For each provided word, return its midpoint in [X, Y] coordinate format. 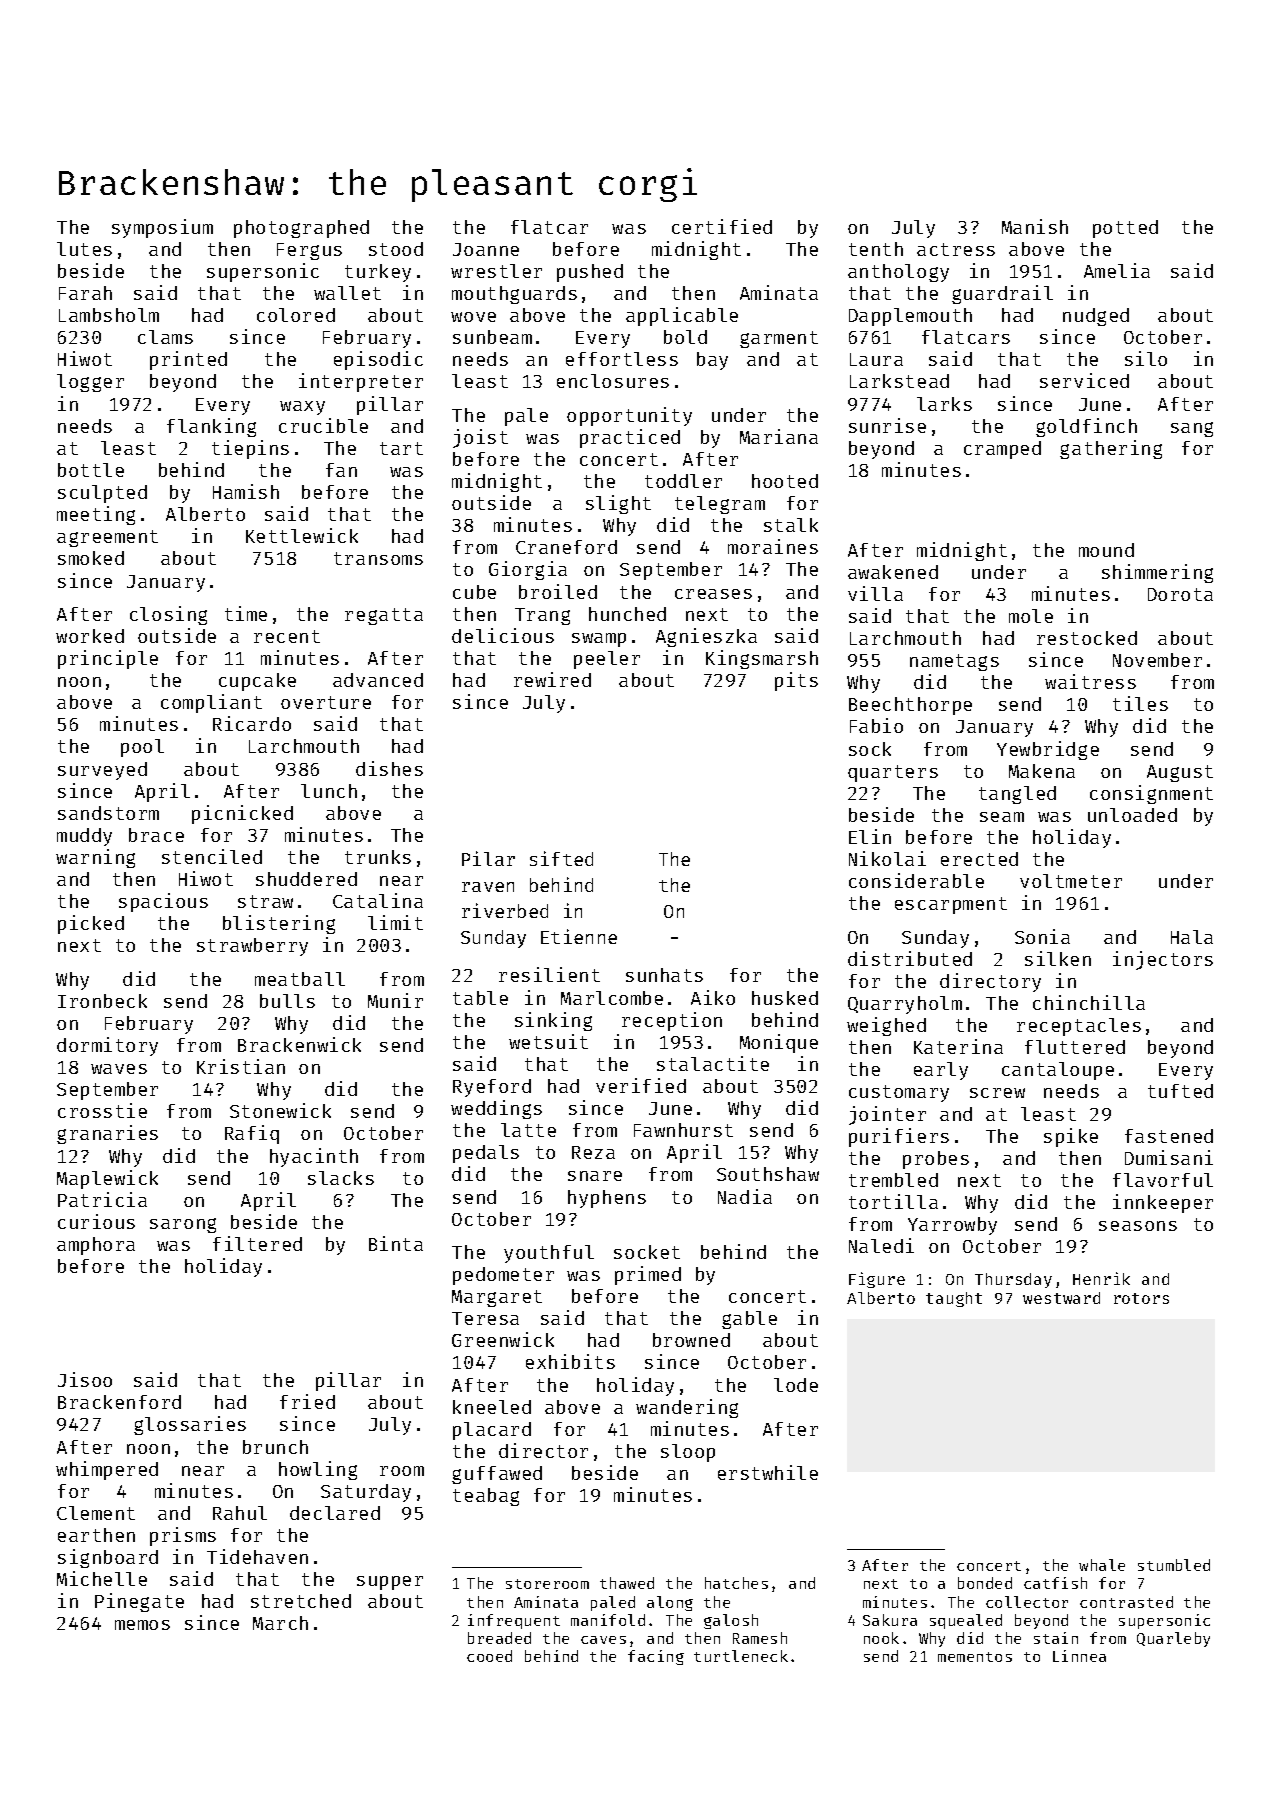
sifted [561, 858]
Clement [96, 1513]
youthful [549, 1254]
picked [91, 924]
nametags [954, 662]
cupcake [257, 682]
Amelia [1117, 270]
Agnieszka [706, 637]
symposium [162, 228]
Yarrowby [952, 1226]
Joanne [486, 249]
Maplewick [107, 1179]
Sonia [1042, 936]
